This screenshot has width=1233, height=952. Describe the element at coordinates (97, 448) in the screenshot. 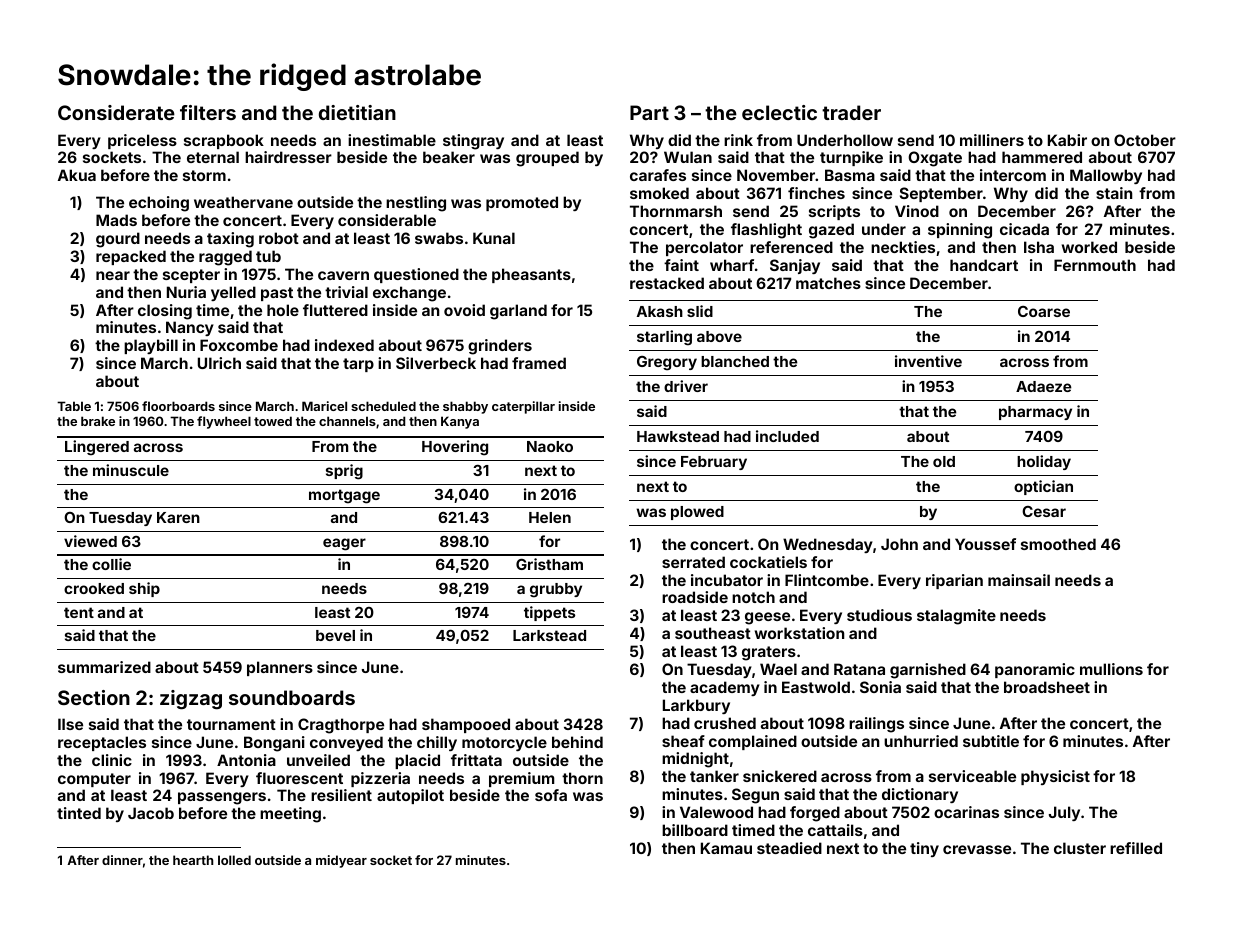

I see `Lingered` at that location.
